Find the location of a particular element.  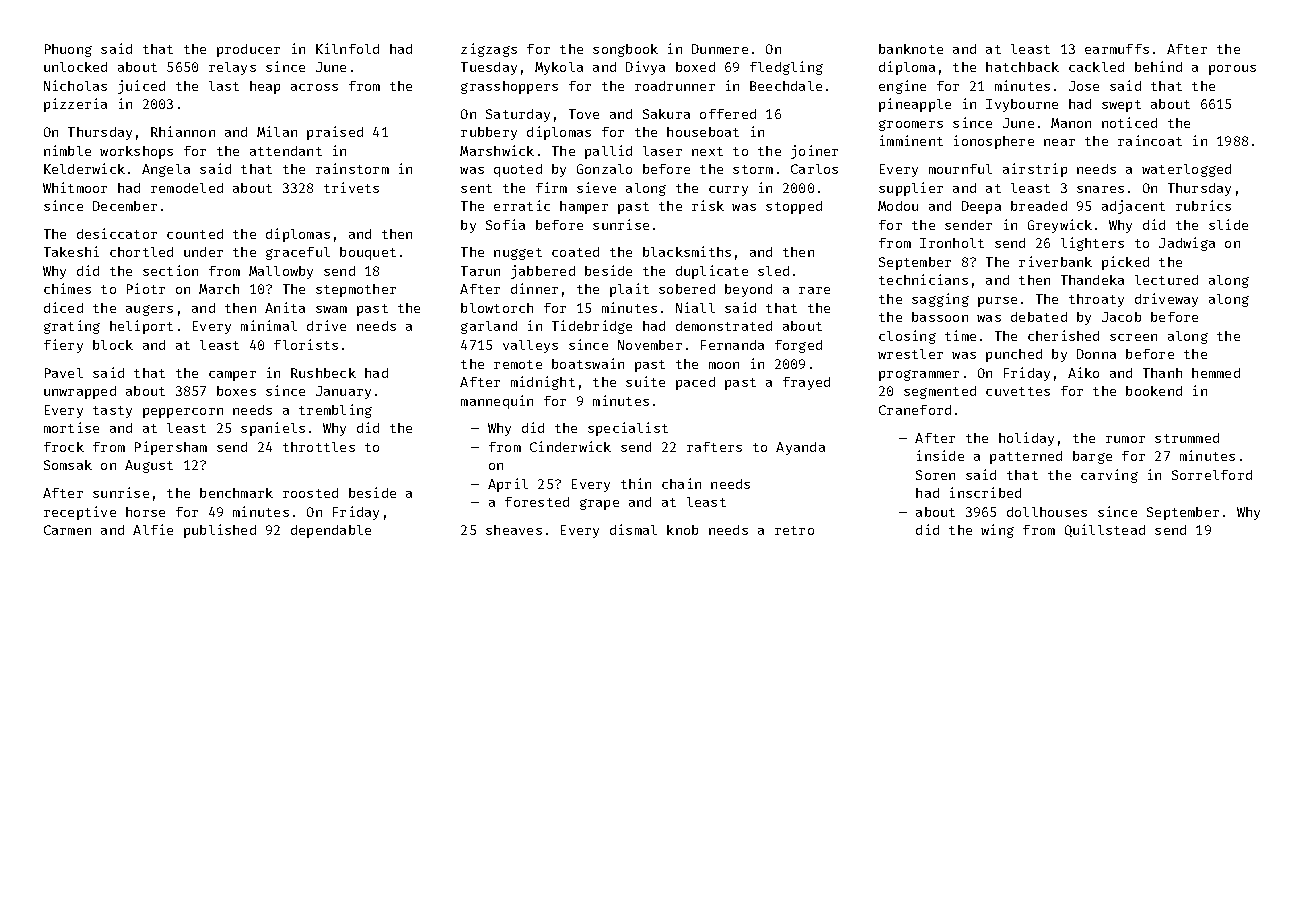

Kilnfold is located at coordinates (347, 48).
